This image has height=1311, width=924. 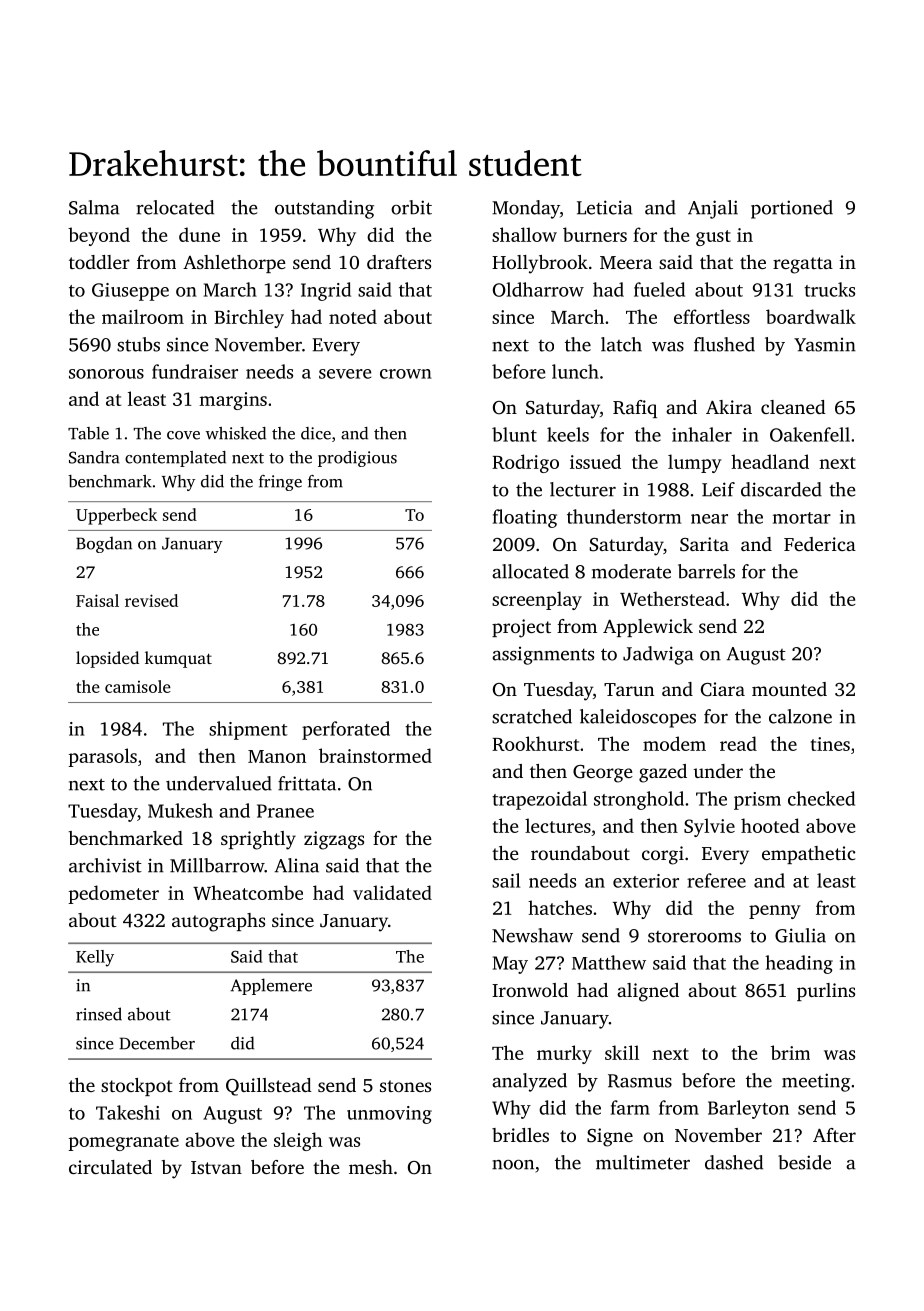 I want to click on hatches, so click(x=560, y=907).
